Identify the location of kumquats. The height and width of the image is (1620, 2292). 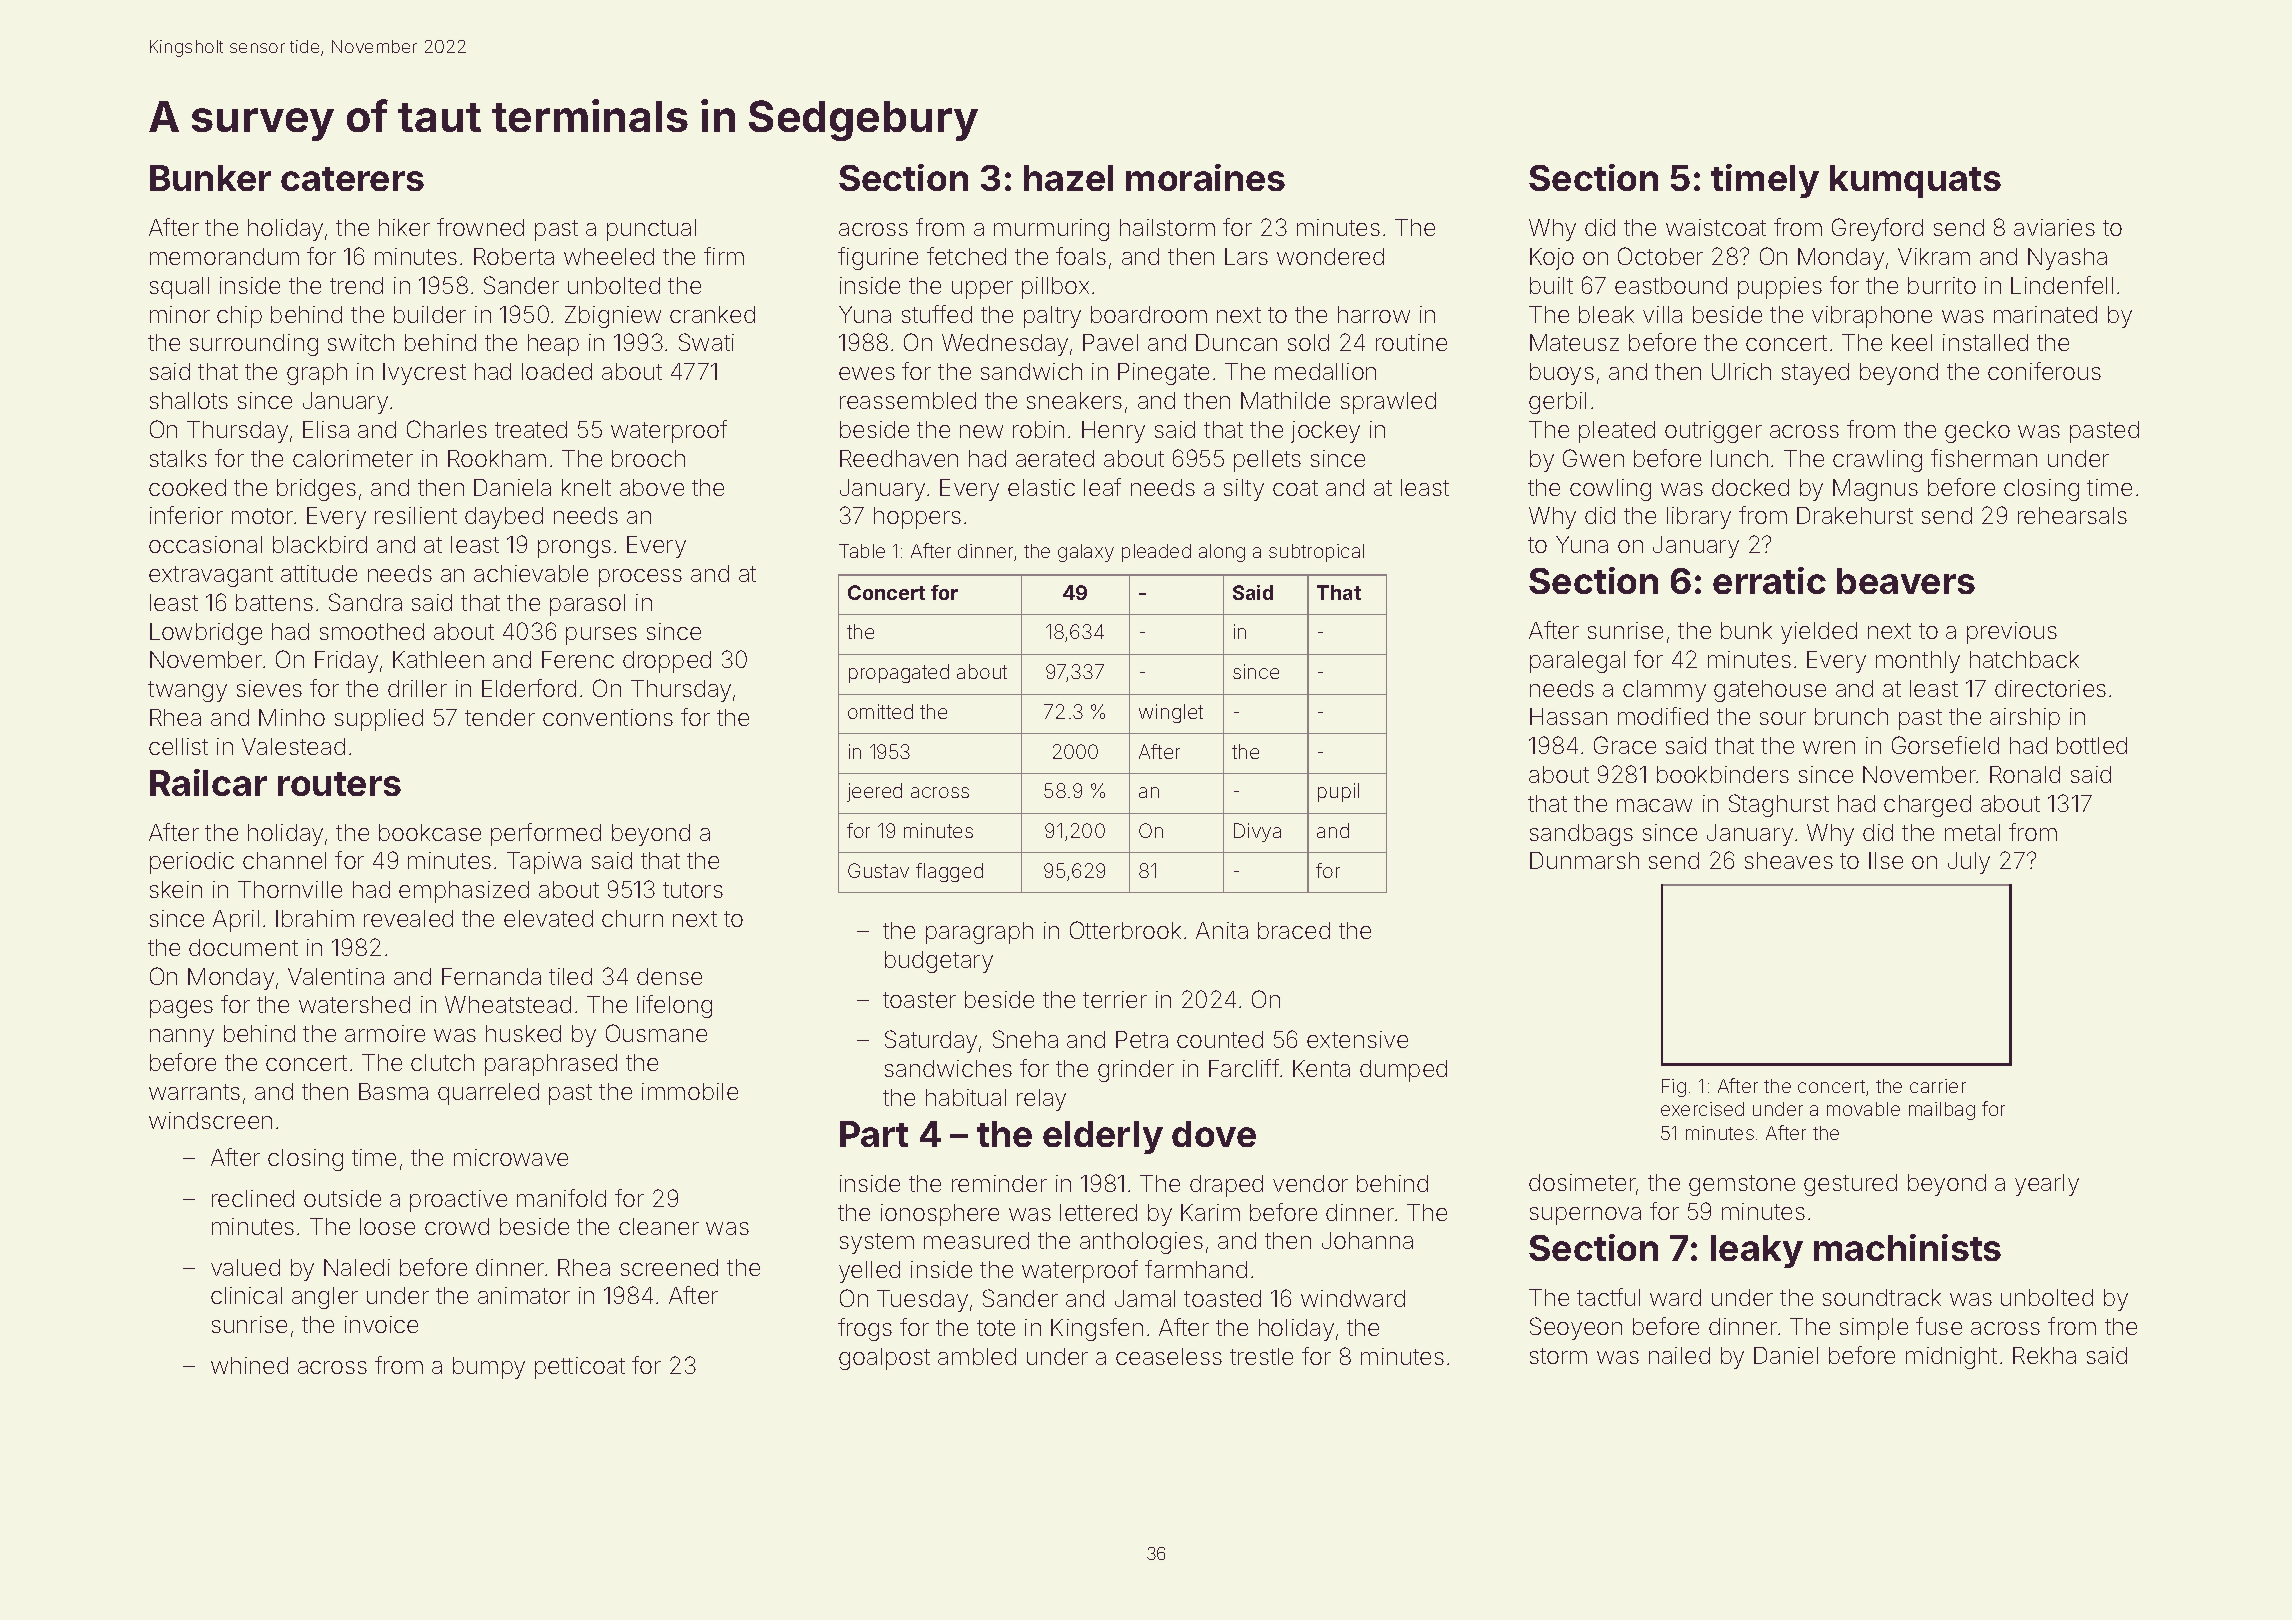
(1915, 181).
